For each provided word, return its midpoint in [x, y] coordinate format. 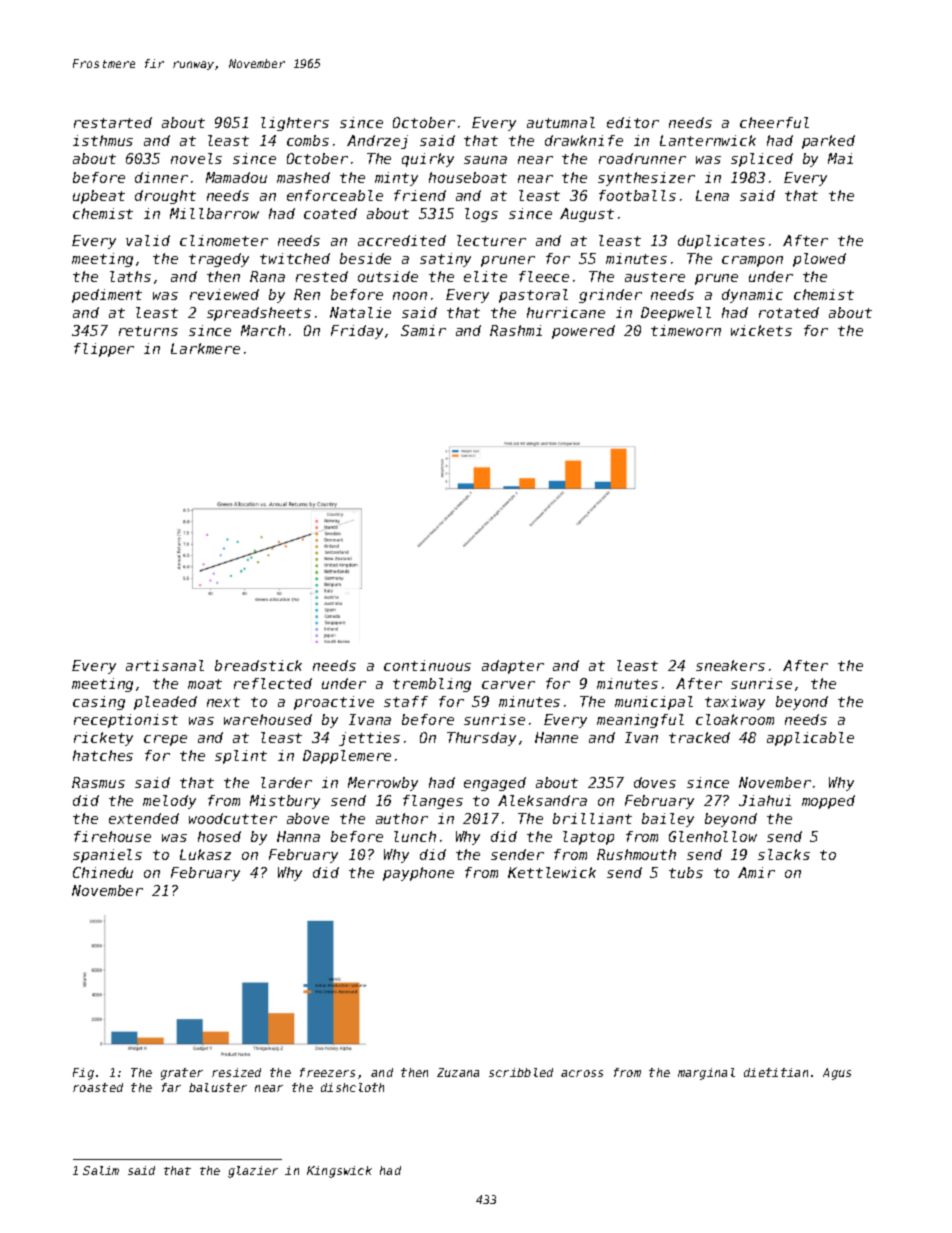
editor [633, 122]
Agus [837, 1074]
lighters [295, 124]
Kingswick [339, 1172]
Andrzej [377, 142]
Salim [101, 1170]
